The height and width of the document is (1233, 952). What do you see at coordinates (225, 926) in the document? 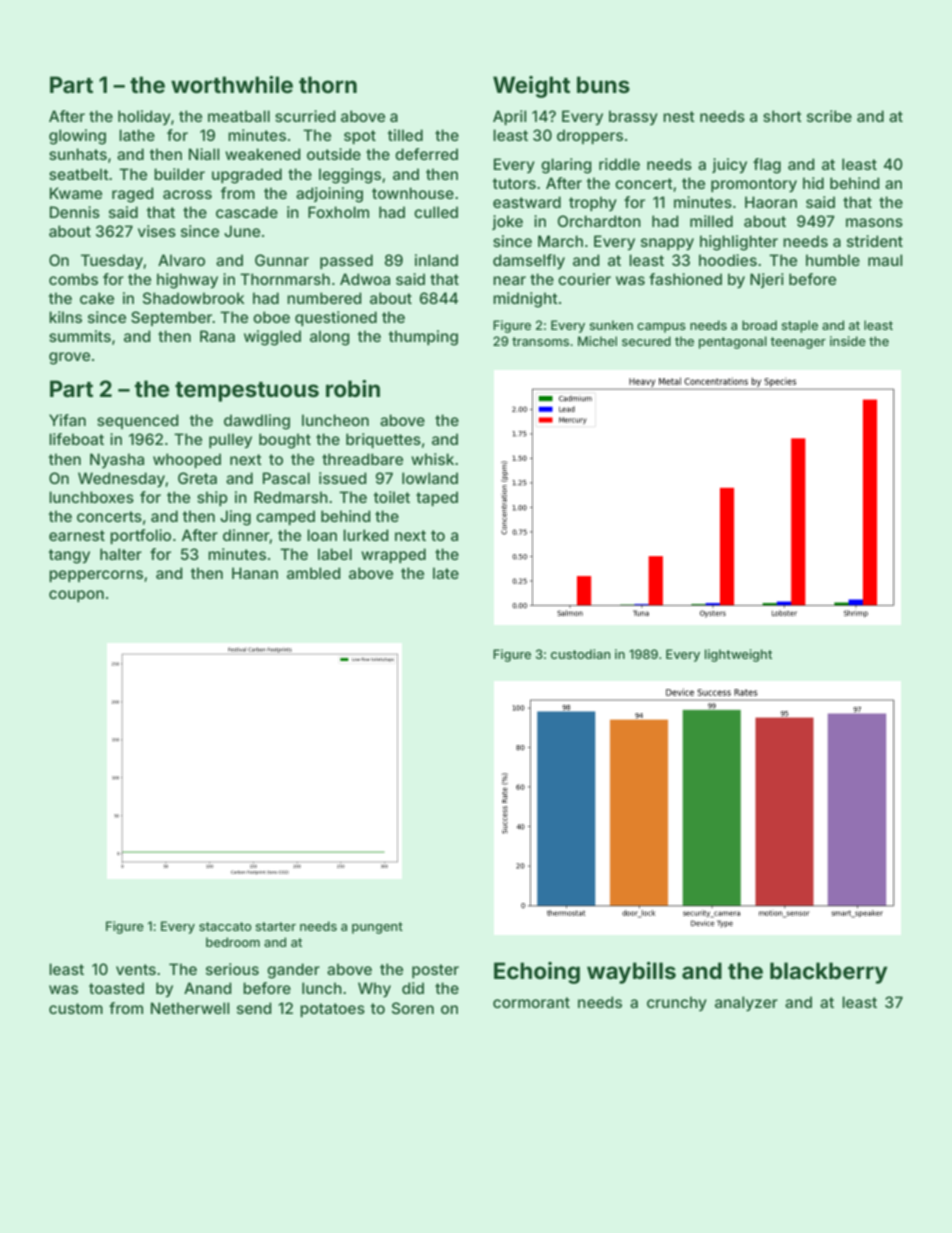
I see `staccato` at bounding box center [225, 926].
